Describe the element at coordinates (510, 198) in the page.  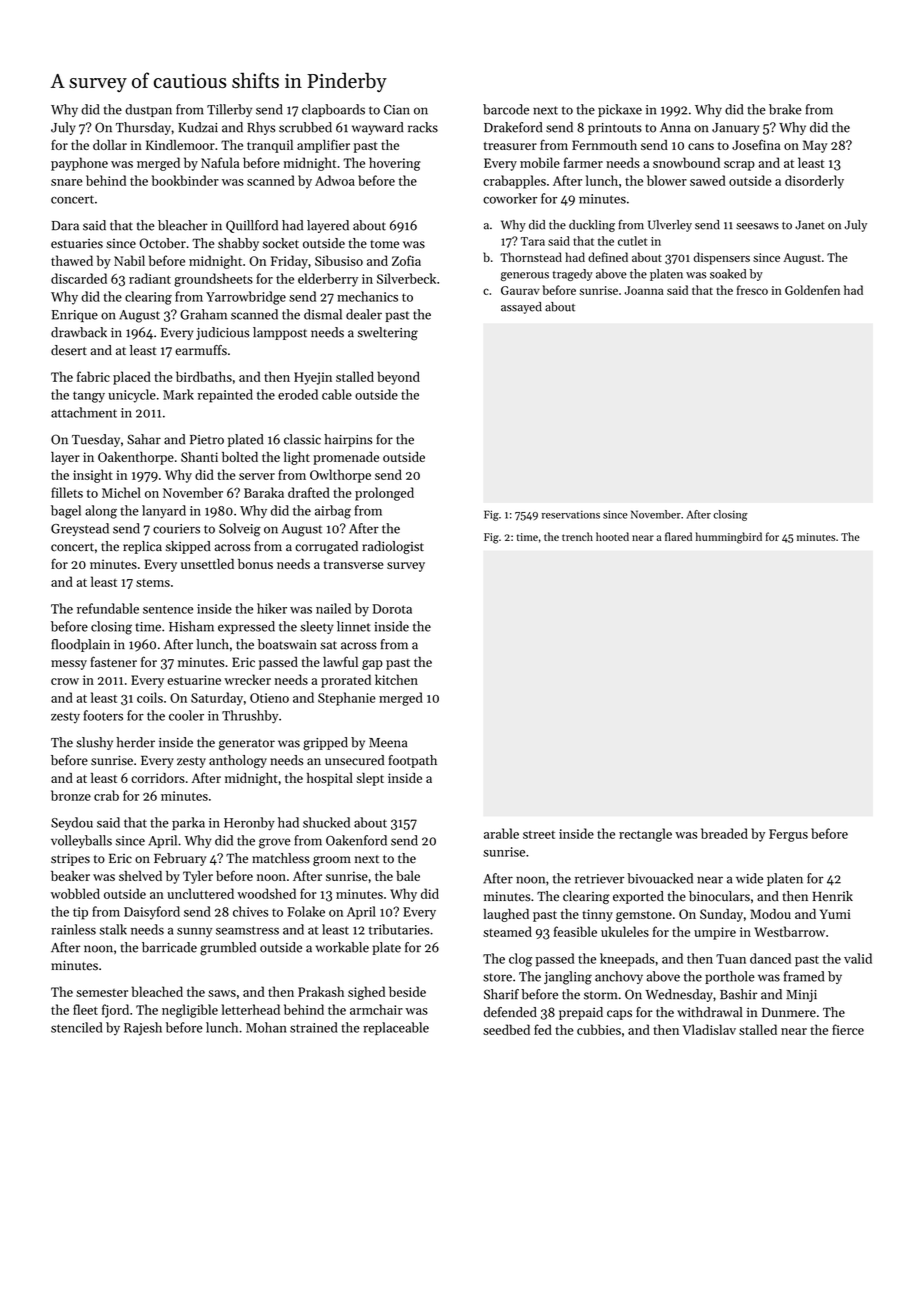
I see `coworker` at that location.
